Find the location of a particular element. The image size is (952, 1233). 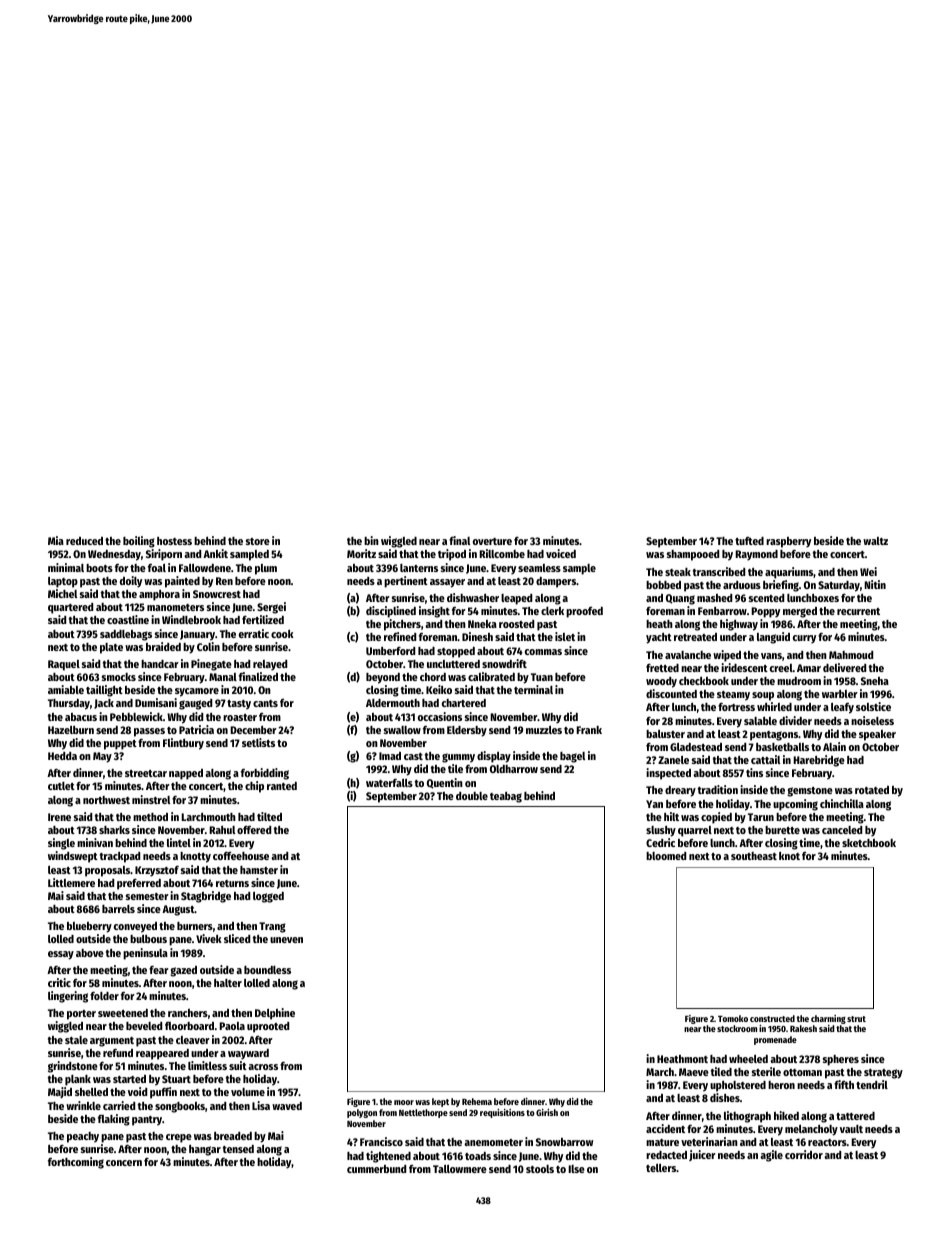

coastline is located at coordinates (128, 619).
